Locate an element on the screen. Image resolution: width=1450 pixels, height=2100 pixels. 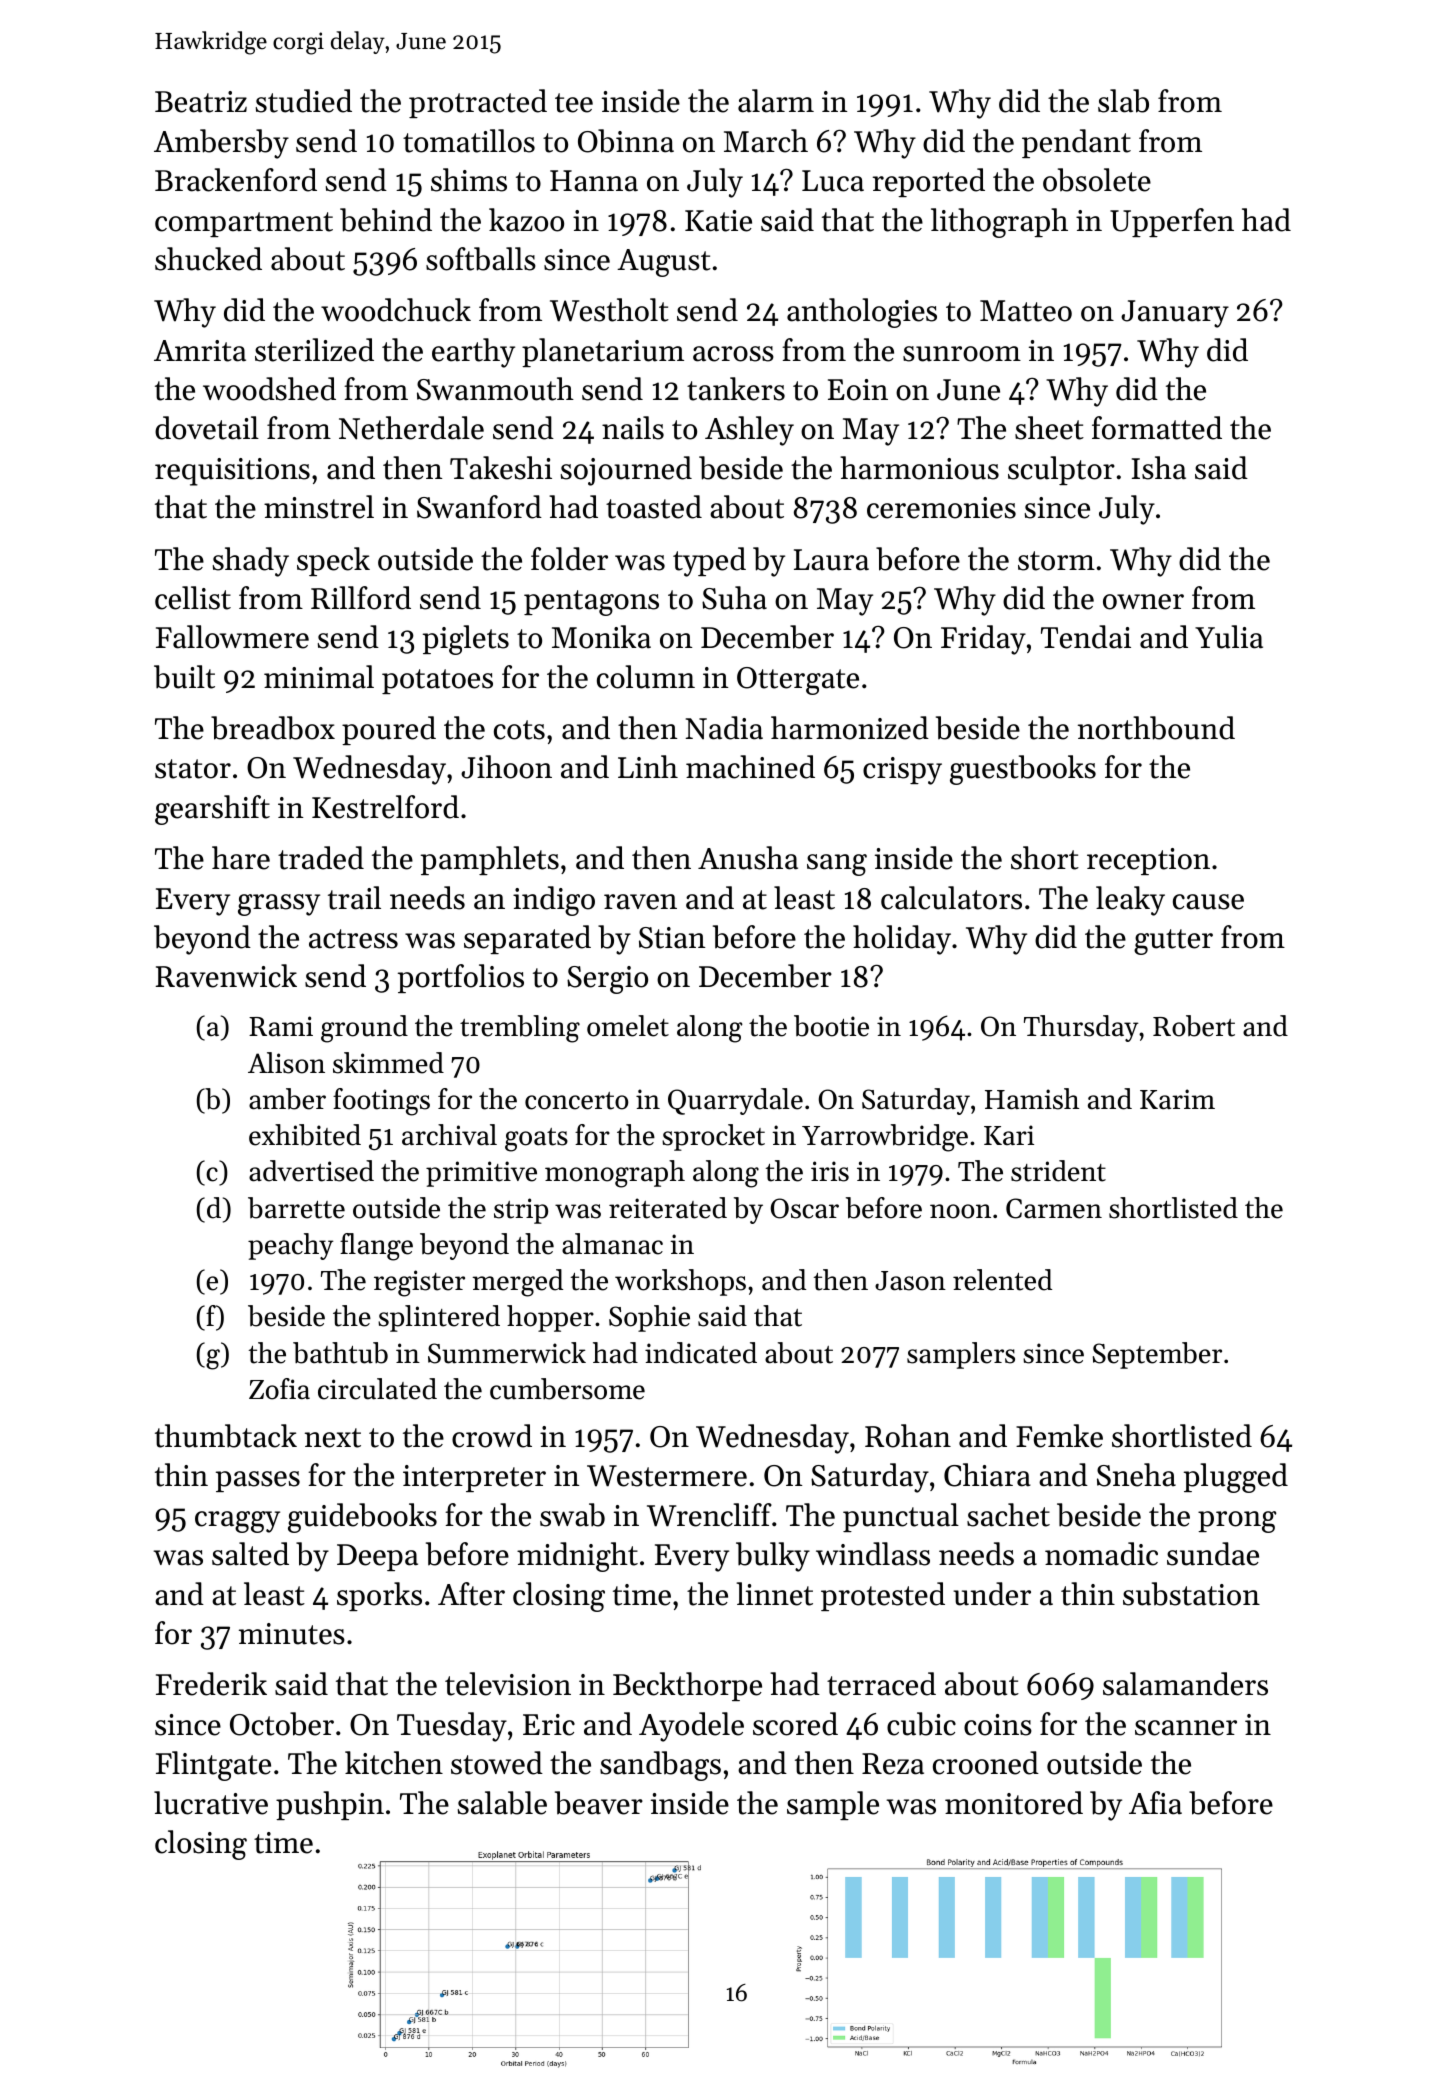
relented is located at coordinates (1002, 1280).
